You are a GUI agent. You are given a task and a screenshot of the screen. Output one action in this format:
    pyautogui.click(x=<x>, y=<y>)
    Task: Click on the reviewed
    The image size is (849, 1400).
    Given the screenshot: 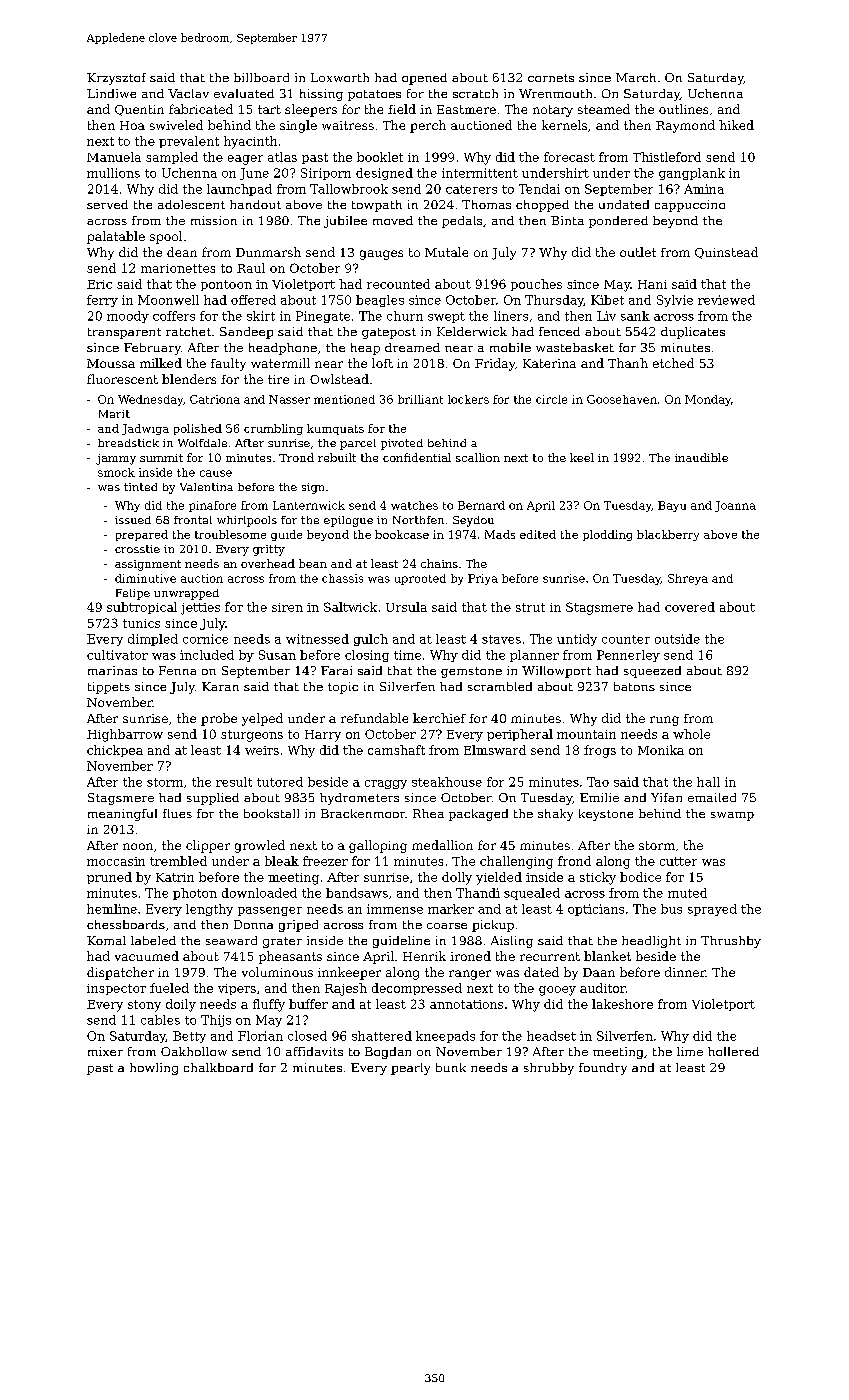 What is the action you would take?
    pyautogui.click(x=726, y=300)
